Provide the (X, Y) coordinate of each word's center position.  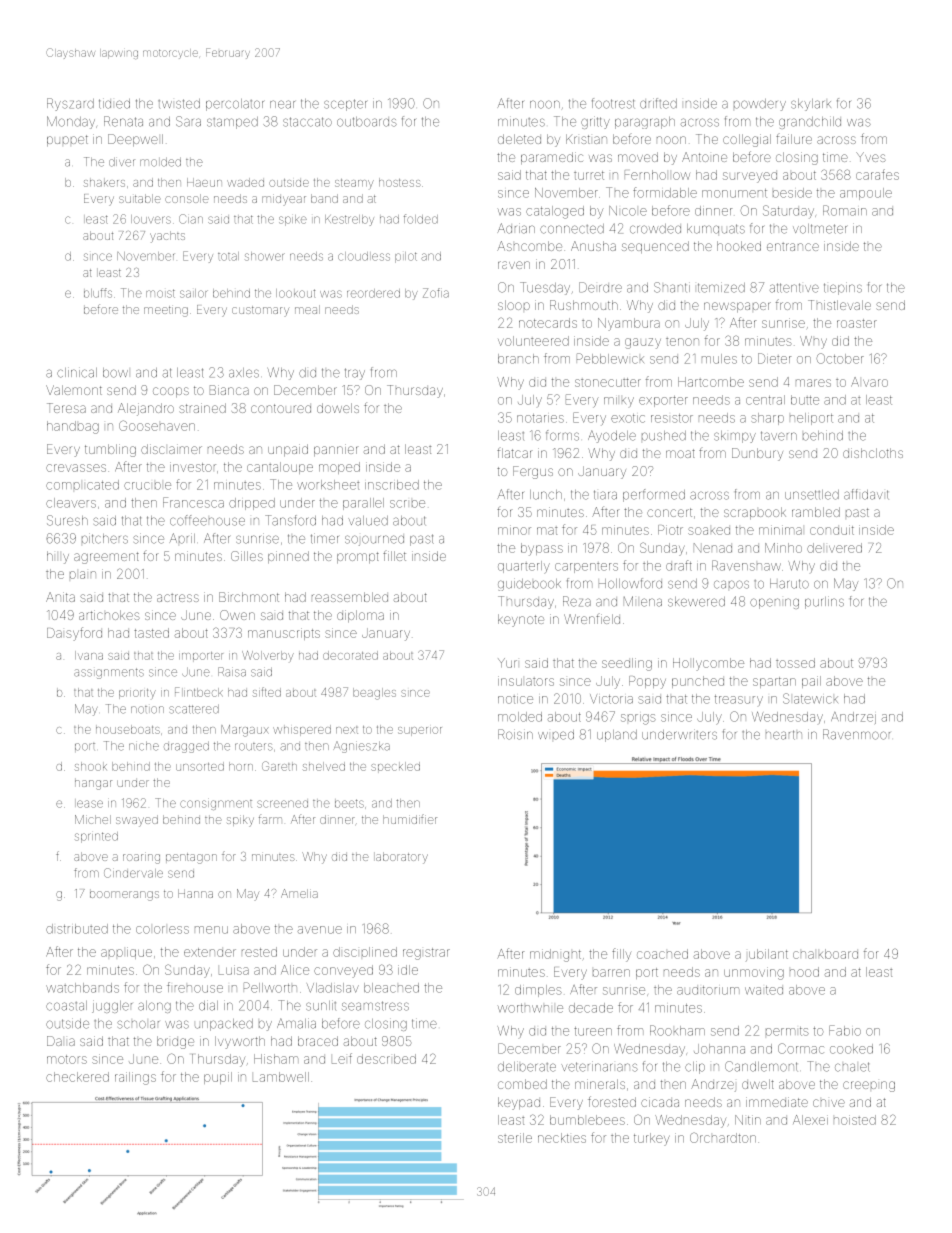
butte (805, 400)
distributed (77, 929)
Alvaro (869, 382)
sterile (515, 1138)
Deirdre (600, 287)
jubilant (767, 955)
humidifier (410, 819)
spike (293, 220)
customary (260, 311)
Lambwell (281, 1077)
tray (355, 374)
